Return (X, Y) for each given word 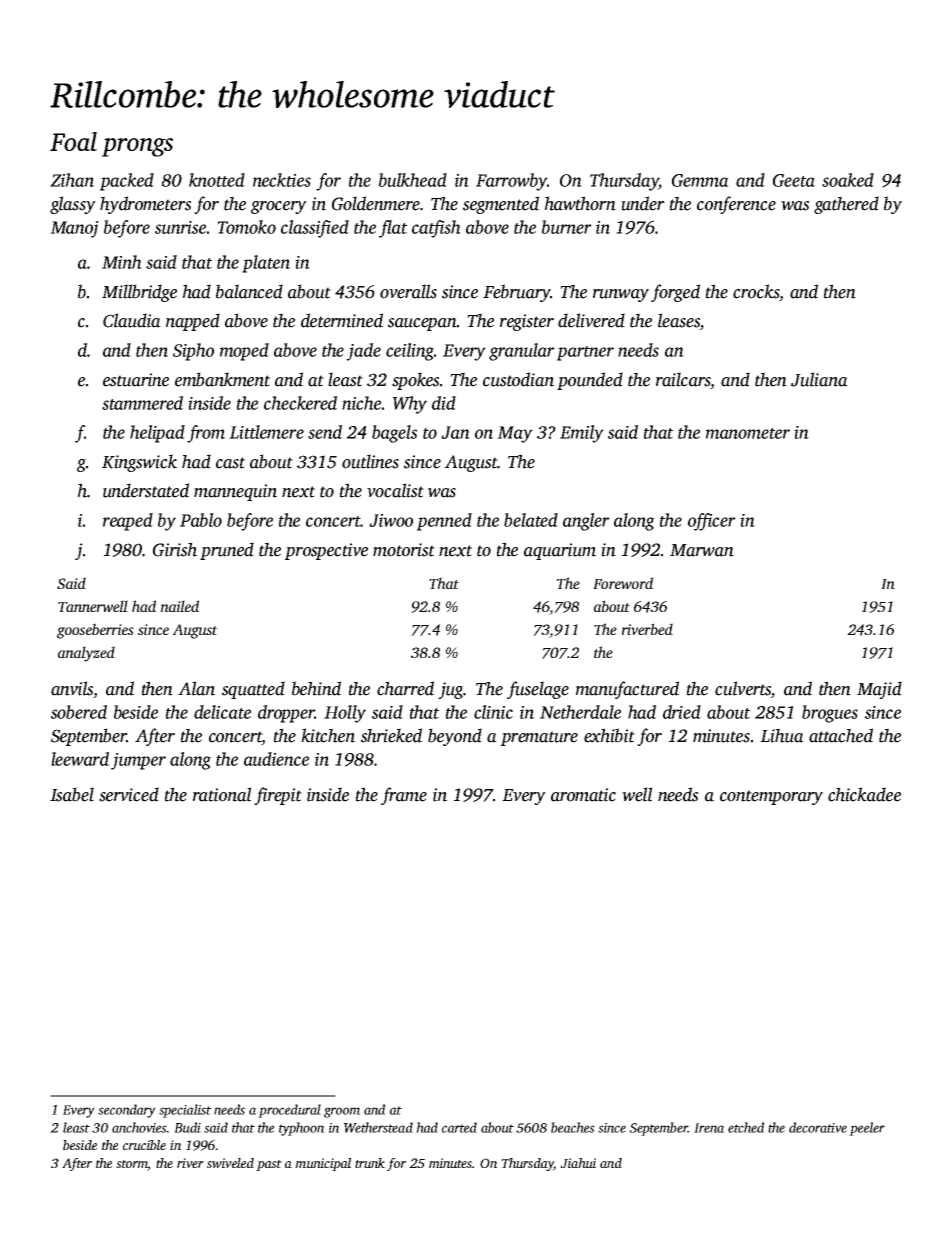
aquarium (560, 551)
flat (393, 229)
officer (712, 522)
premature (539, 738)
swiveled (230, 1163)
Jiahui (578, 1163)
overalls (408, 291)
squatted (253, 690)
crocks (756, 291)
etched (746, 1127)
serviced (129, 794)
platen (266, 264)
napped (193, 322)
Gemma (700, 180)
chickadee (864, 794)
